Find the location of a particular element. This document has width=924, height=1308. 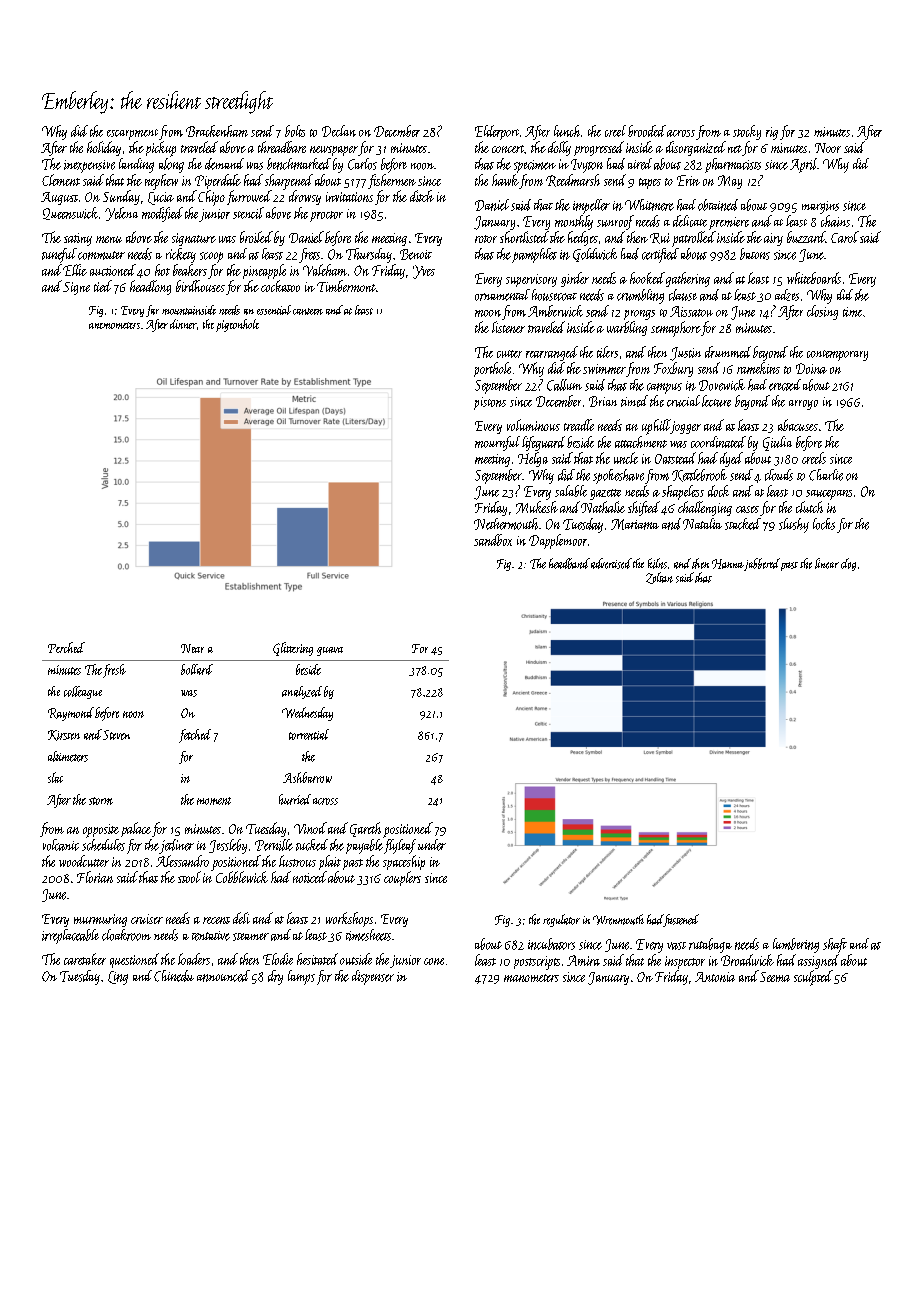

anemometers is located at coordinates (114, 325).
